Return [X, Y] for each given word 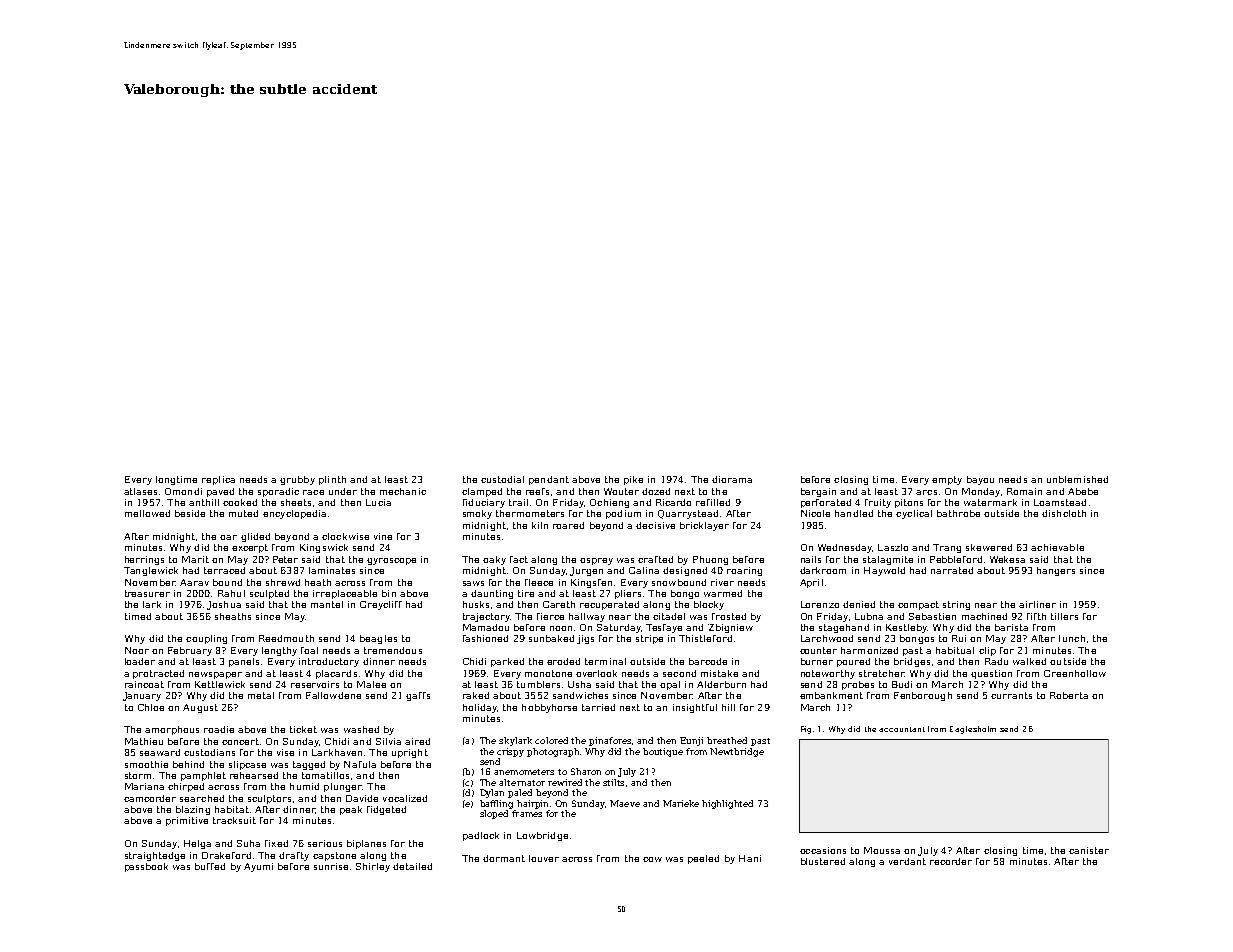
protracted [158, 674]
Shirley [373, 867]
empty [947, 480]
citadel [669, 616]
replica [218, 480]
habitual [955, 650]
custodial [502, 479]
